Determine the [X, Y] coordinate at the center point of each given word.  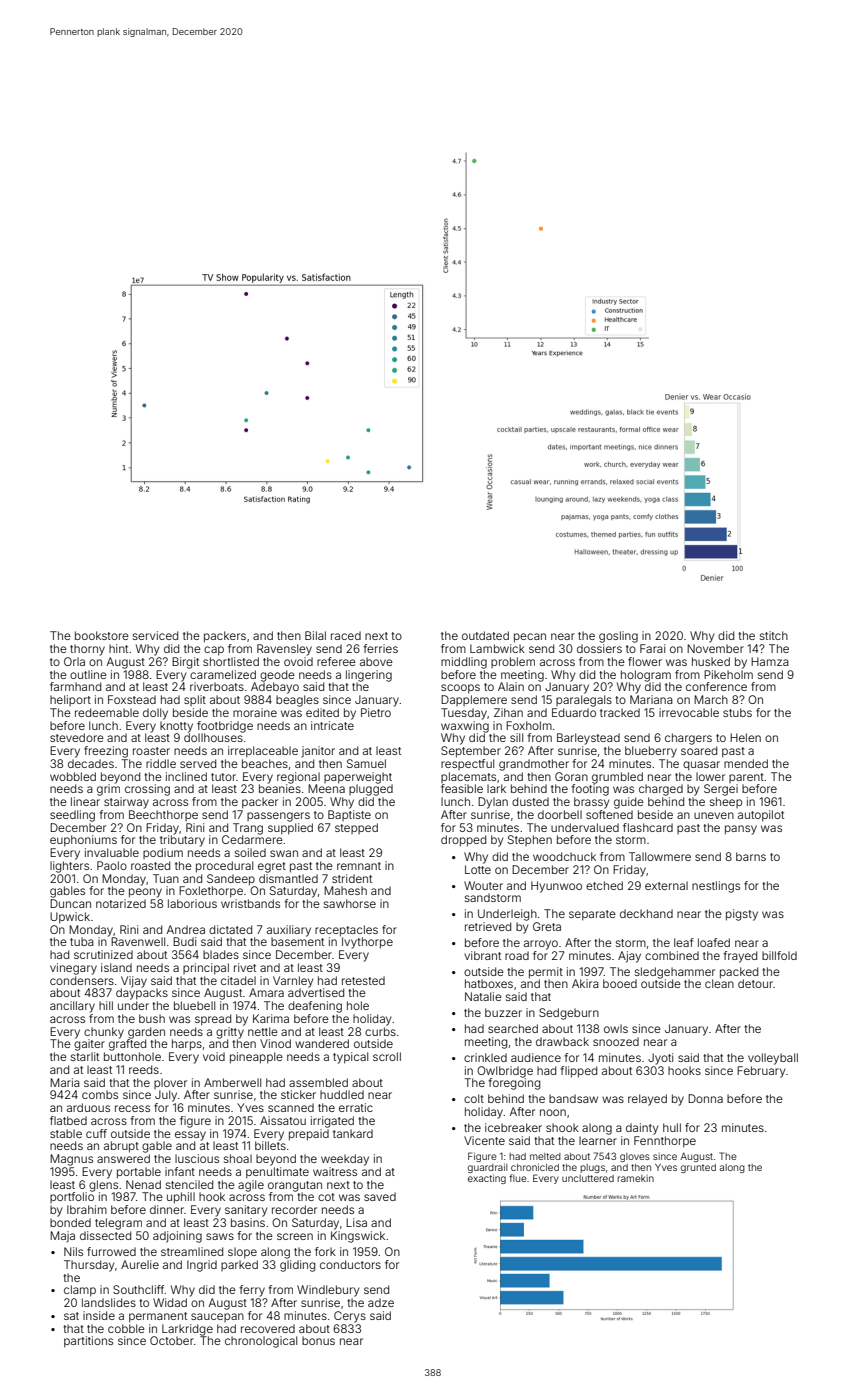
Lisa [356, 1222]
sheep [726, 802]
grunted [698, 1168]
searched [513, 1028]
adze [381, 1302]
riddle [161, 763]
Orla [74, 661]
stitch [774, 635]
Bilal [315, 635]
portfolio [72, 1197]
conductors [350, 1264]
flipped [578, 1072]
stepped [356, 828]
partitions [88, 1342]
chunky [104, 1033]
